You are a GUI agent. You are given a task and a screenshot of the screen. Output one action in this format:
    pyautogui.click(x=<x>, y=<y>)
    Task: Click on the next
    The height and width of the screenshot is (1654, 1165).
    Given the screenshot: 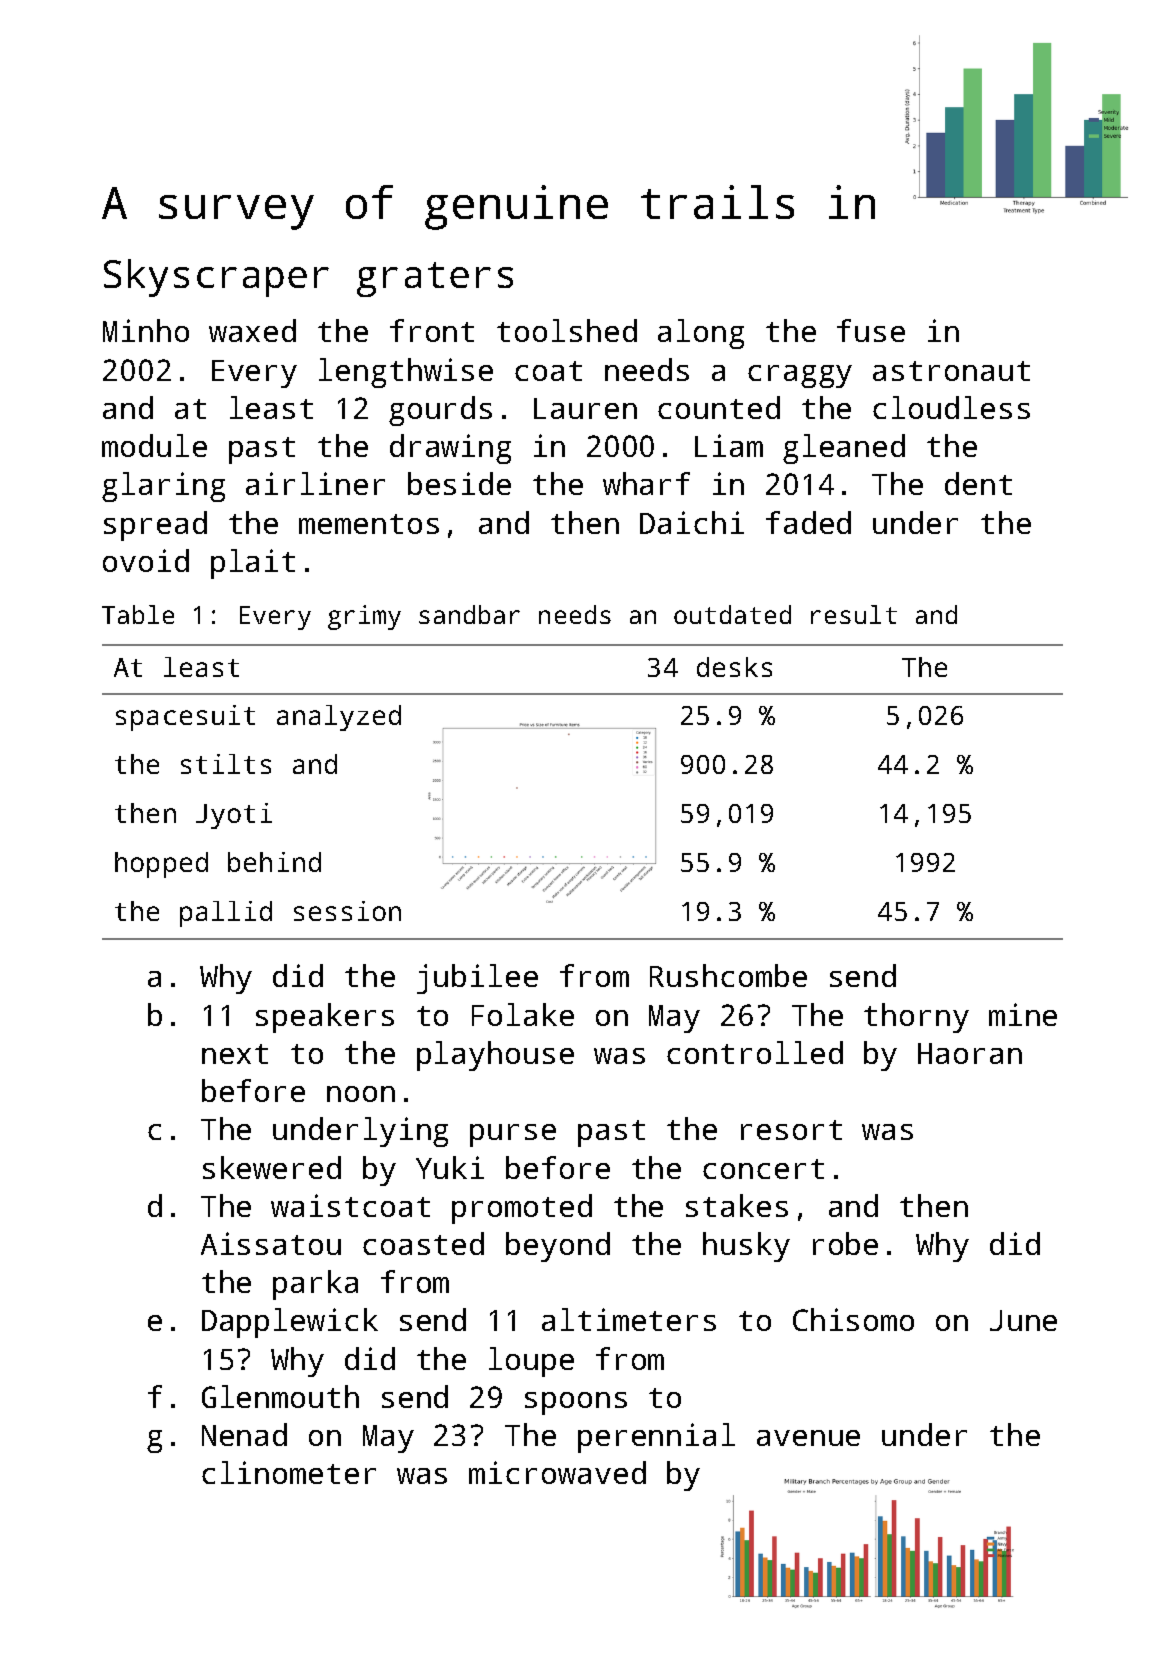 What is the action you would take?
    pyautogui.click(x=235, y=1054)
